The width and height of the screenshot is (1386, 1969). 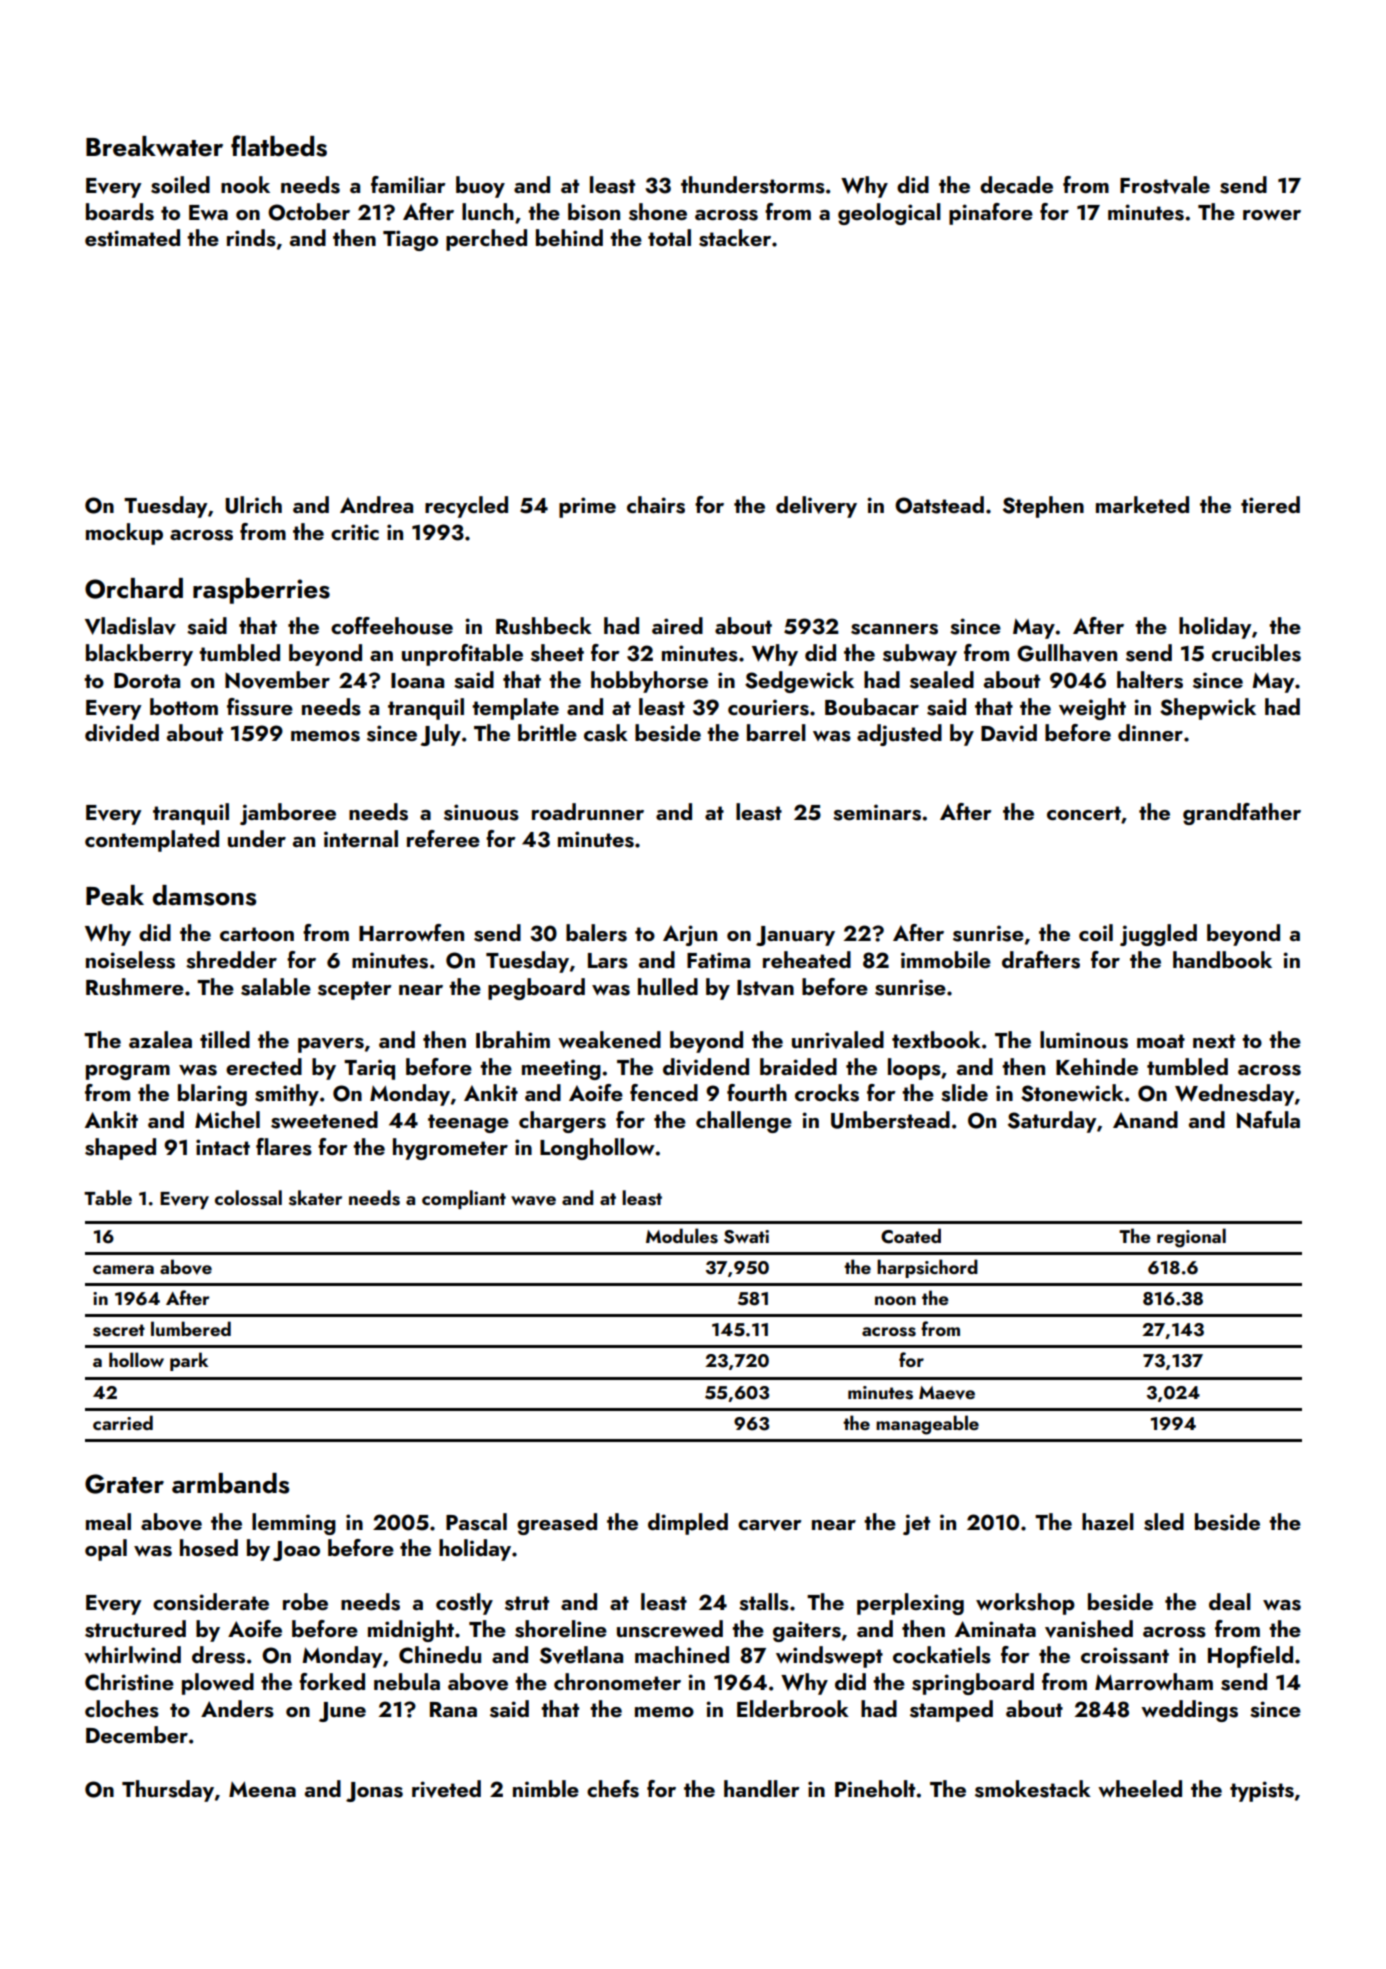 What do you see at coordinates (119, 1330) in the screenshot?
I see `secret` at bounding box center [119, 1330].
